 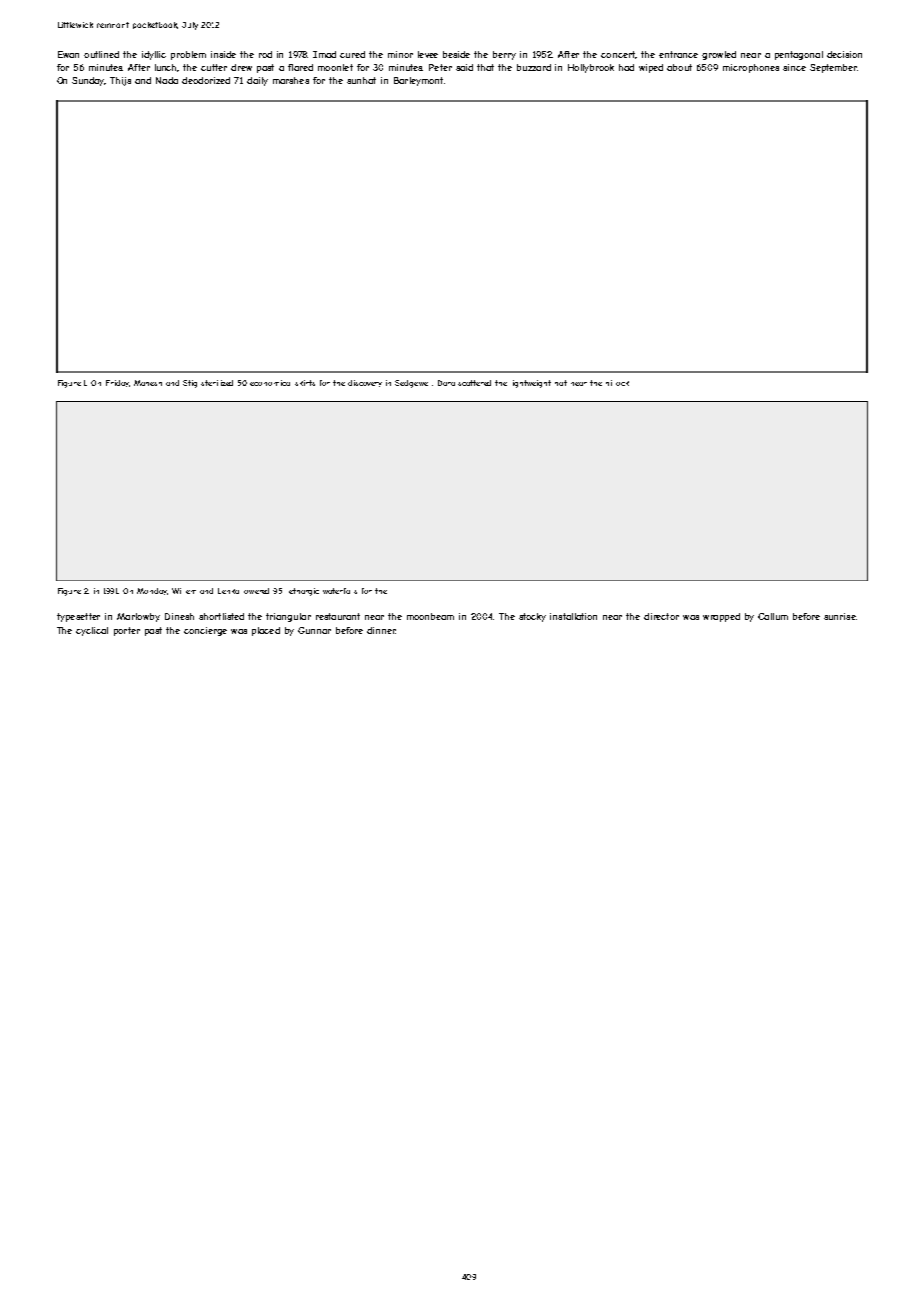 I want to click on microphones, so click(x=751, y=68).
